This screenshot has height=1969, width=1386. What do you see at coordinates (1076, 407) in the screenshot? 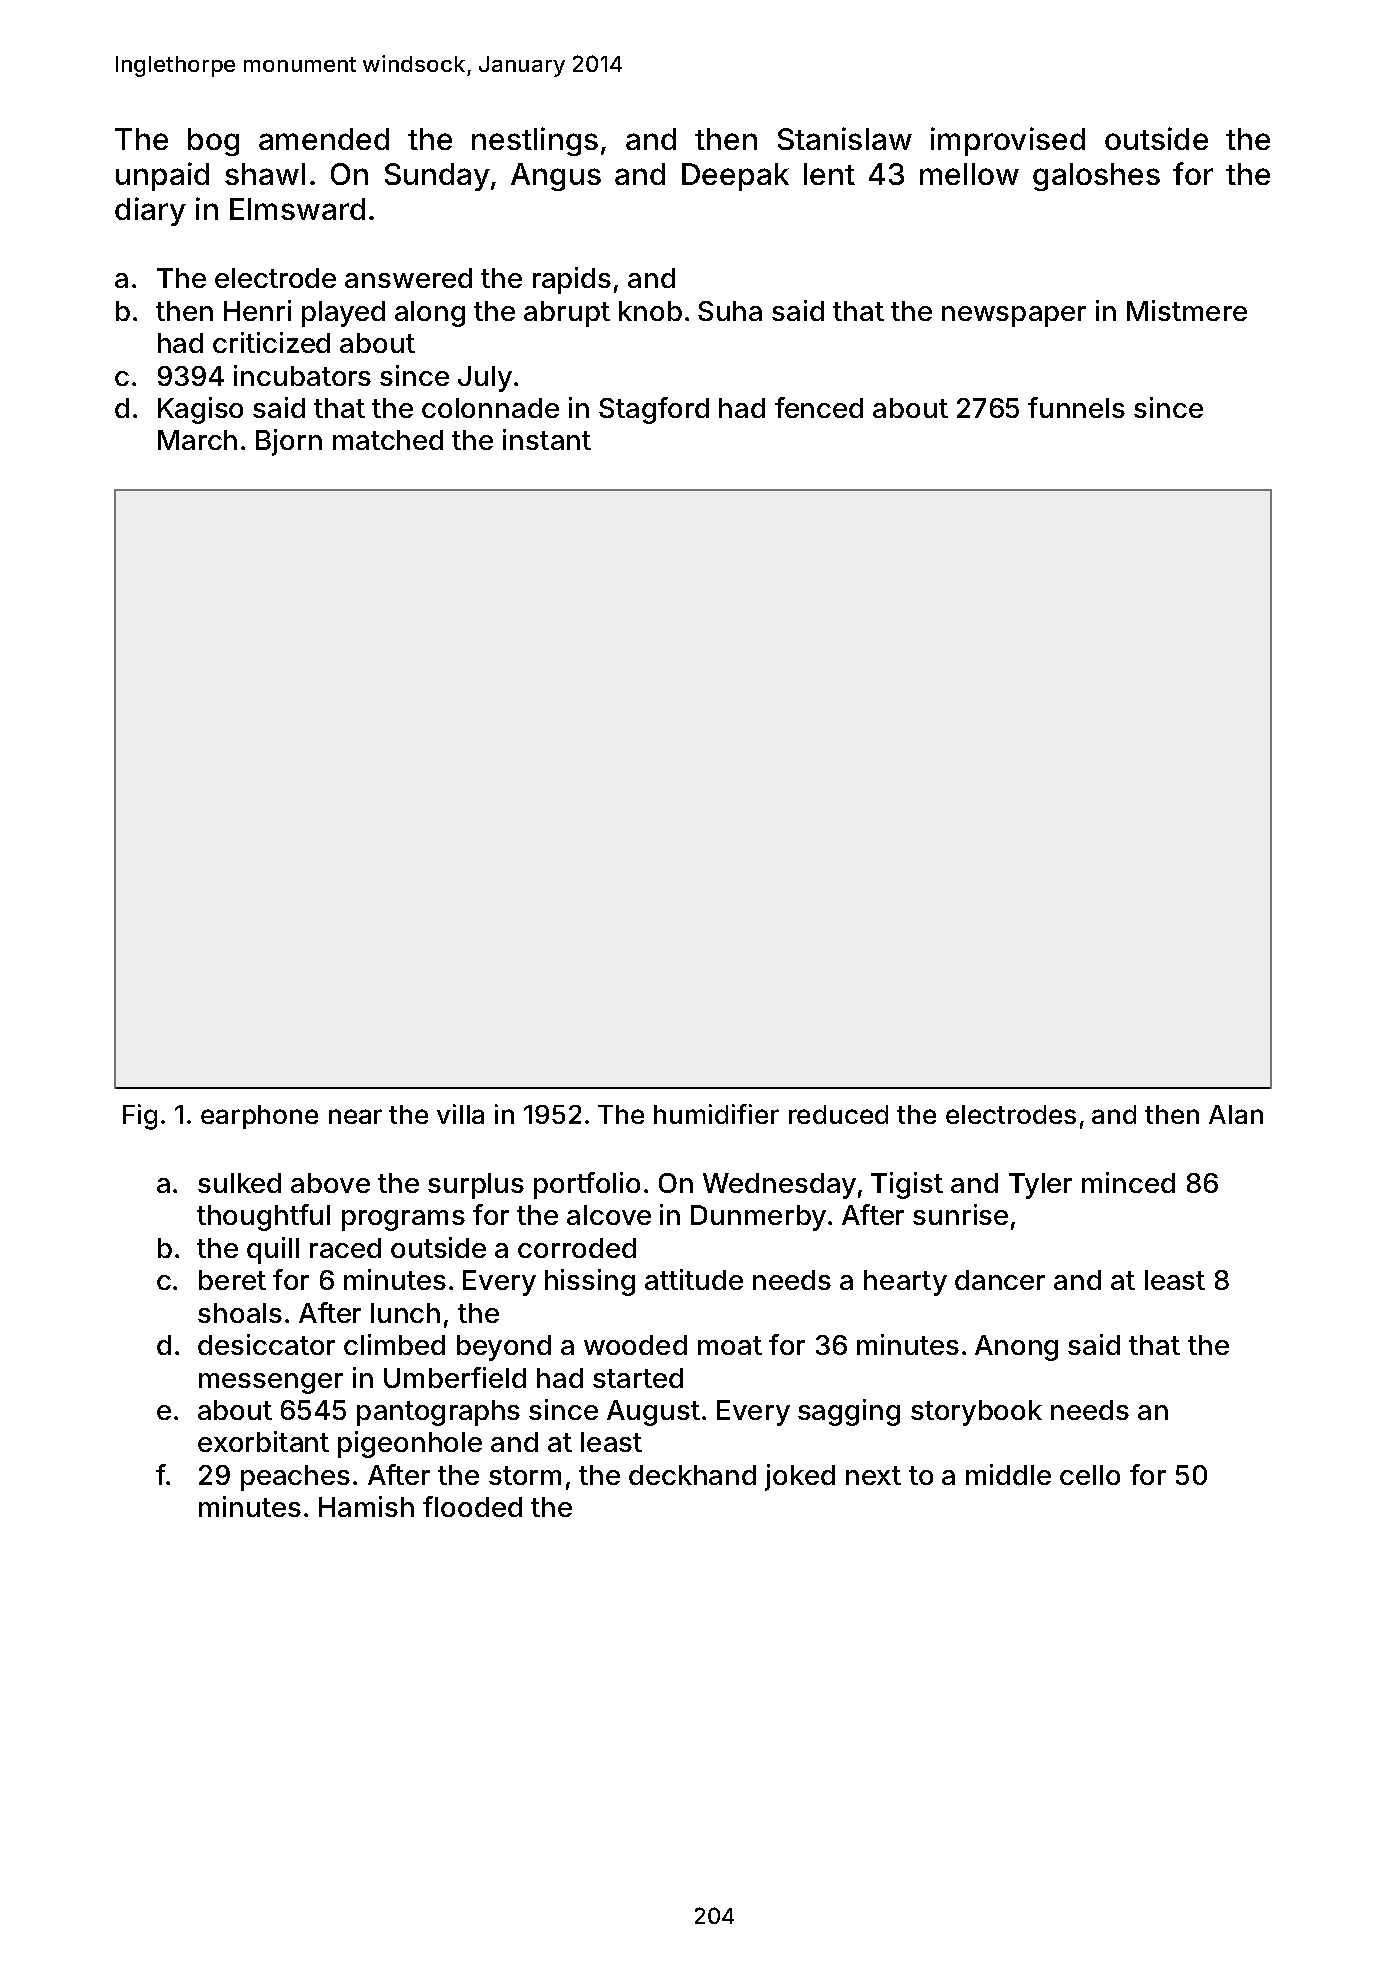
I see `funnels` at bounding box center [1076, 407].
